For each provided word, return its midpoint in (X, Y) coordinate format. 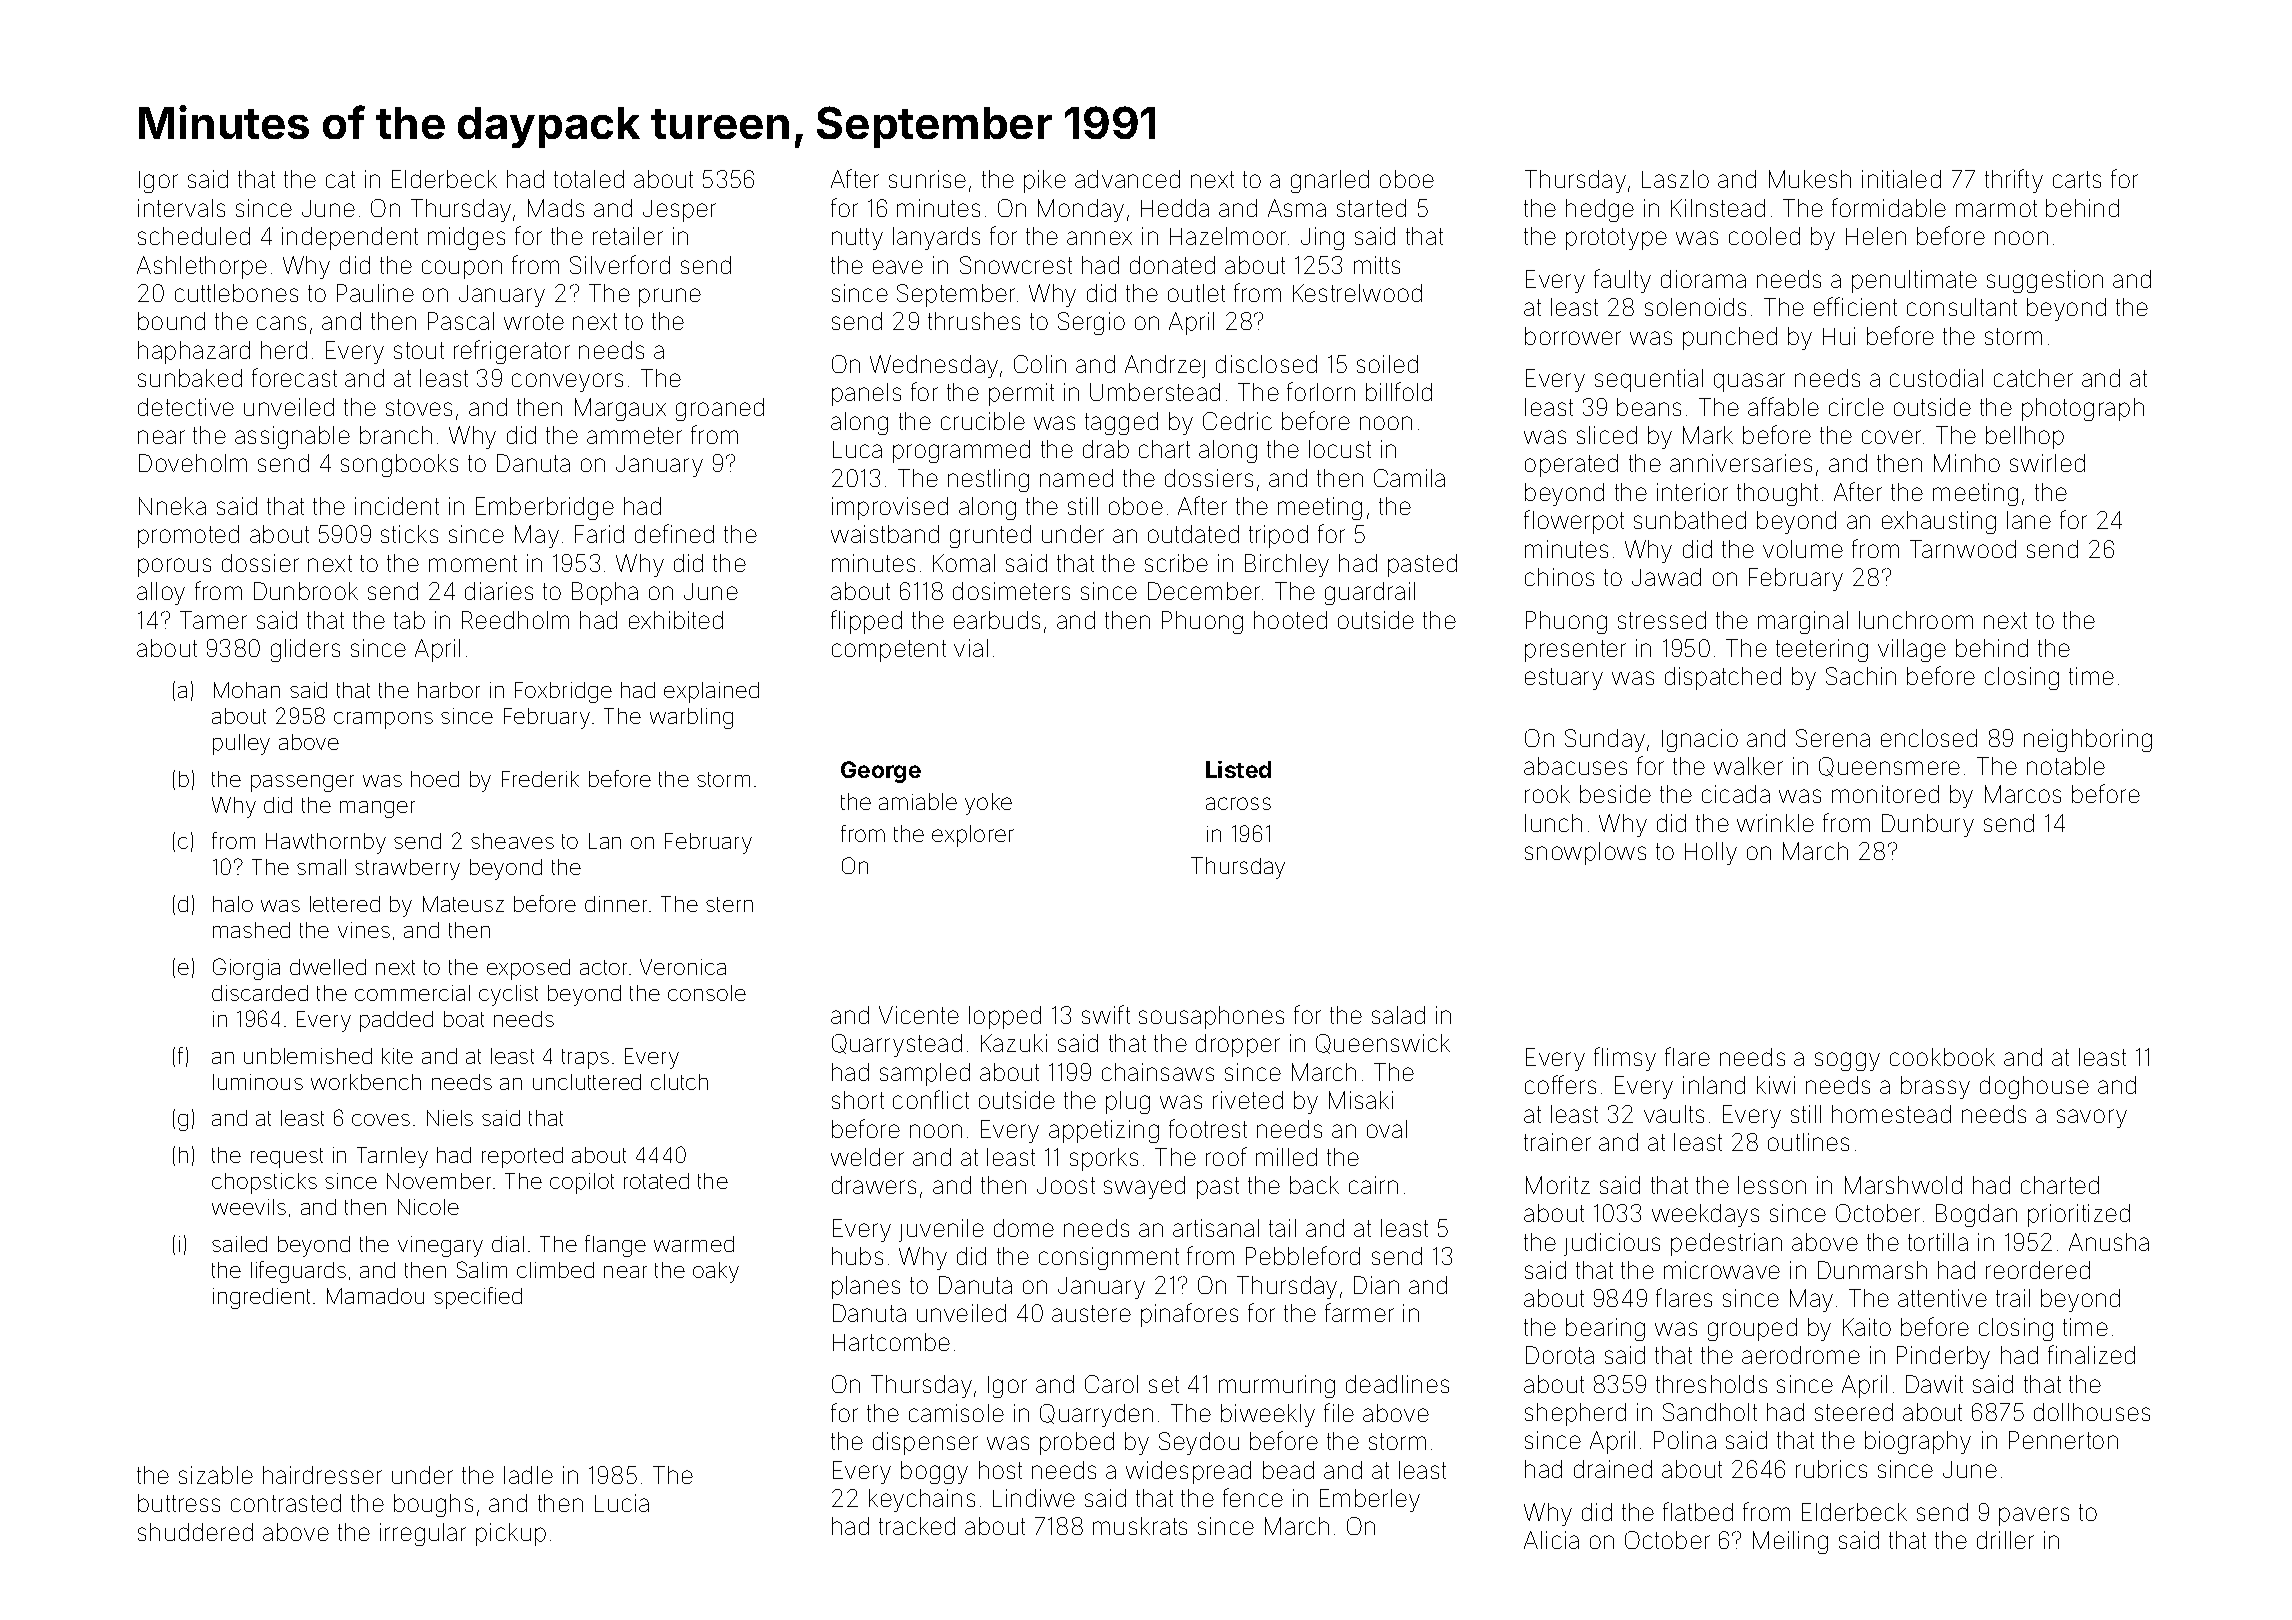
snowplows (1585, 853)
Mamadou (375, 1296)
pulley (241, 744)
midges (466, 238)
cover (1891, 437)
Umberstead (1155, 392)
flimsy (1625, 1059)
